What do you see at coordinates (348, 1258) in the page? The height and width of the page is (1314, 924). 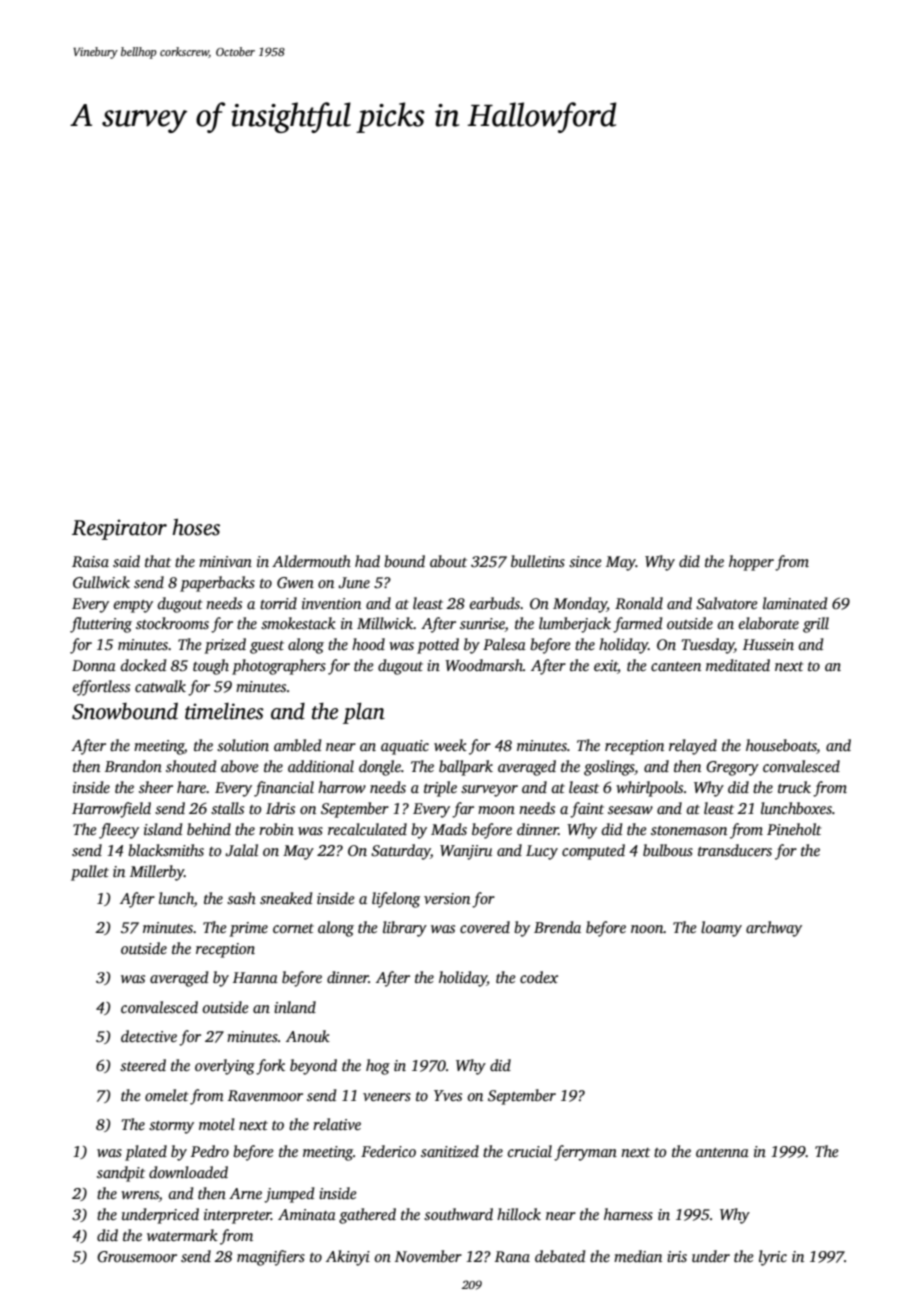 I see `Akinyi` at bounding box center [348, 1258].
